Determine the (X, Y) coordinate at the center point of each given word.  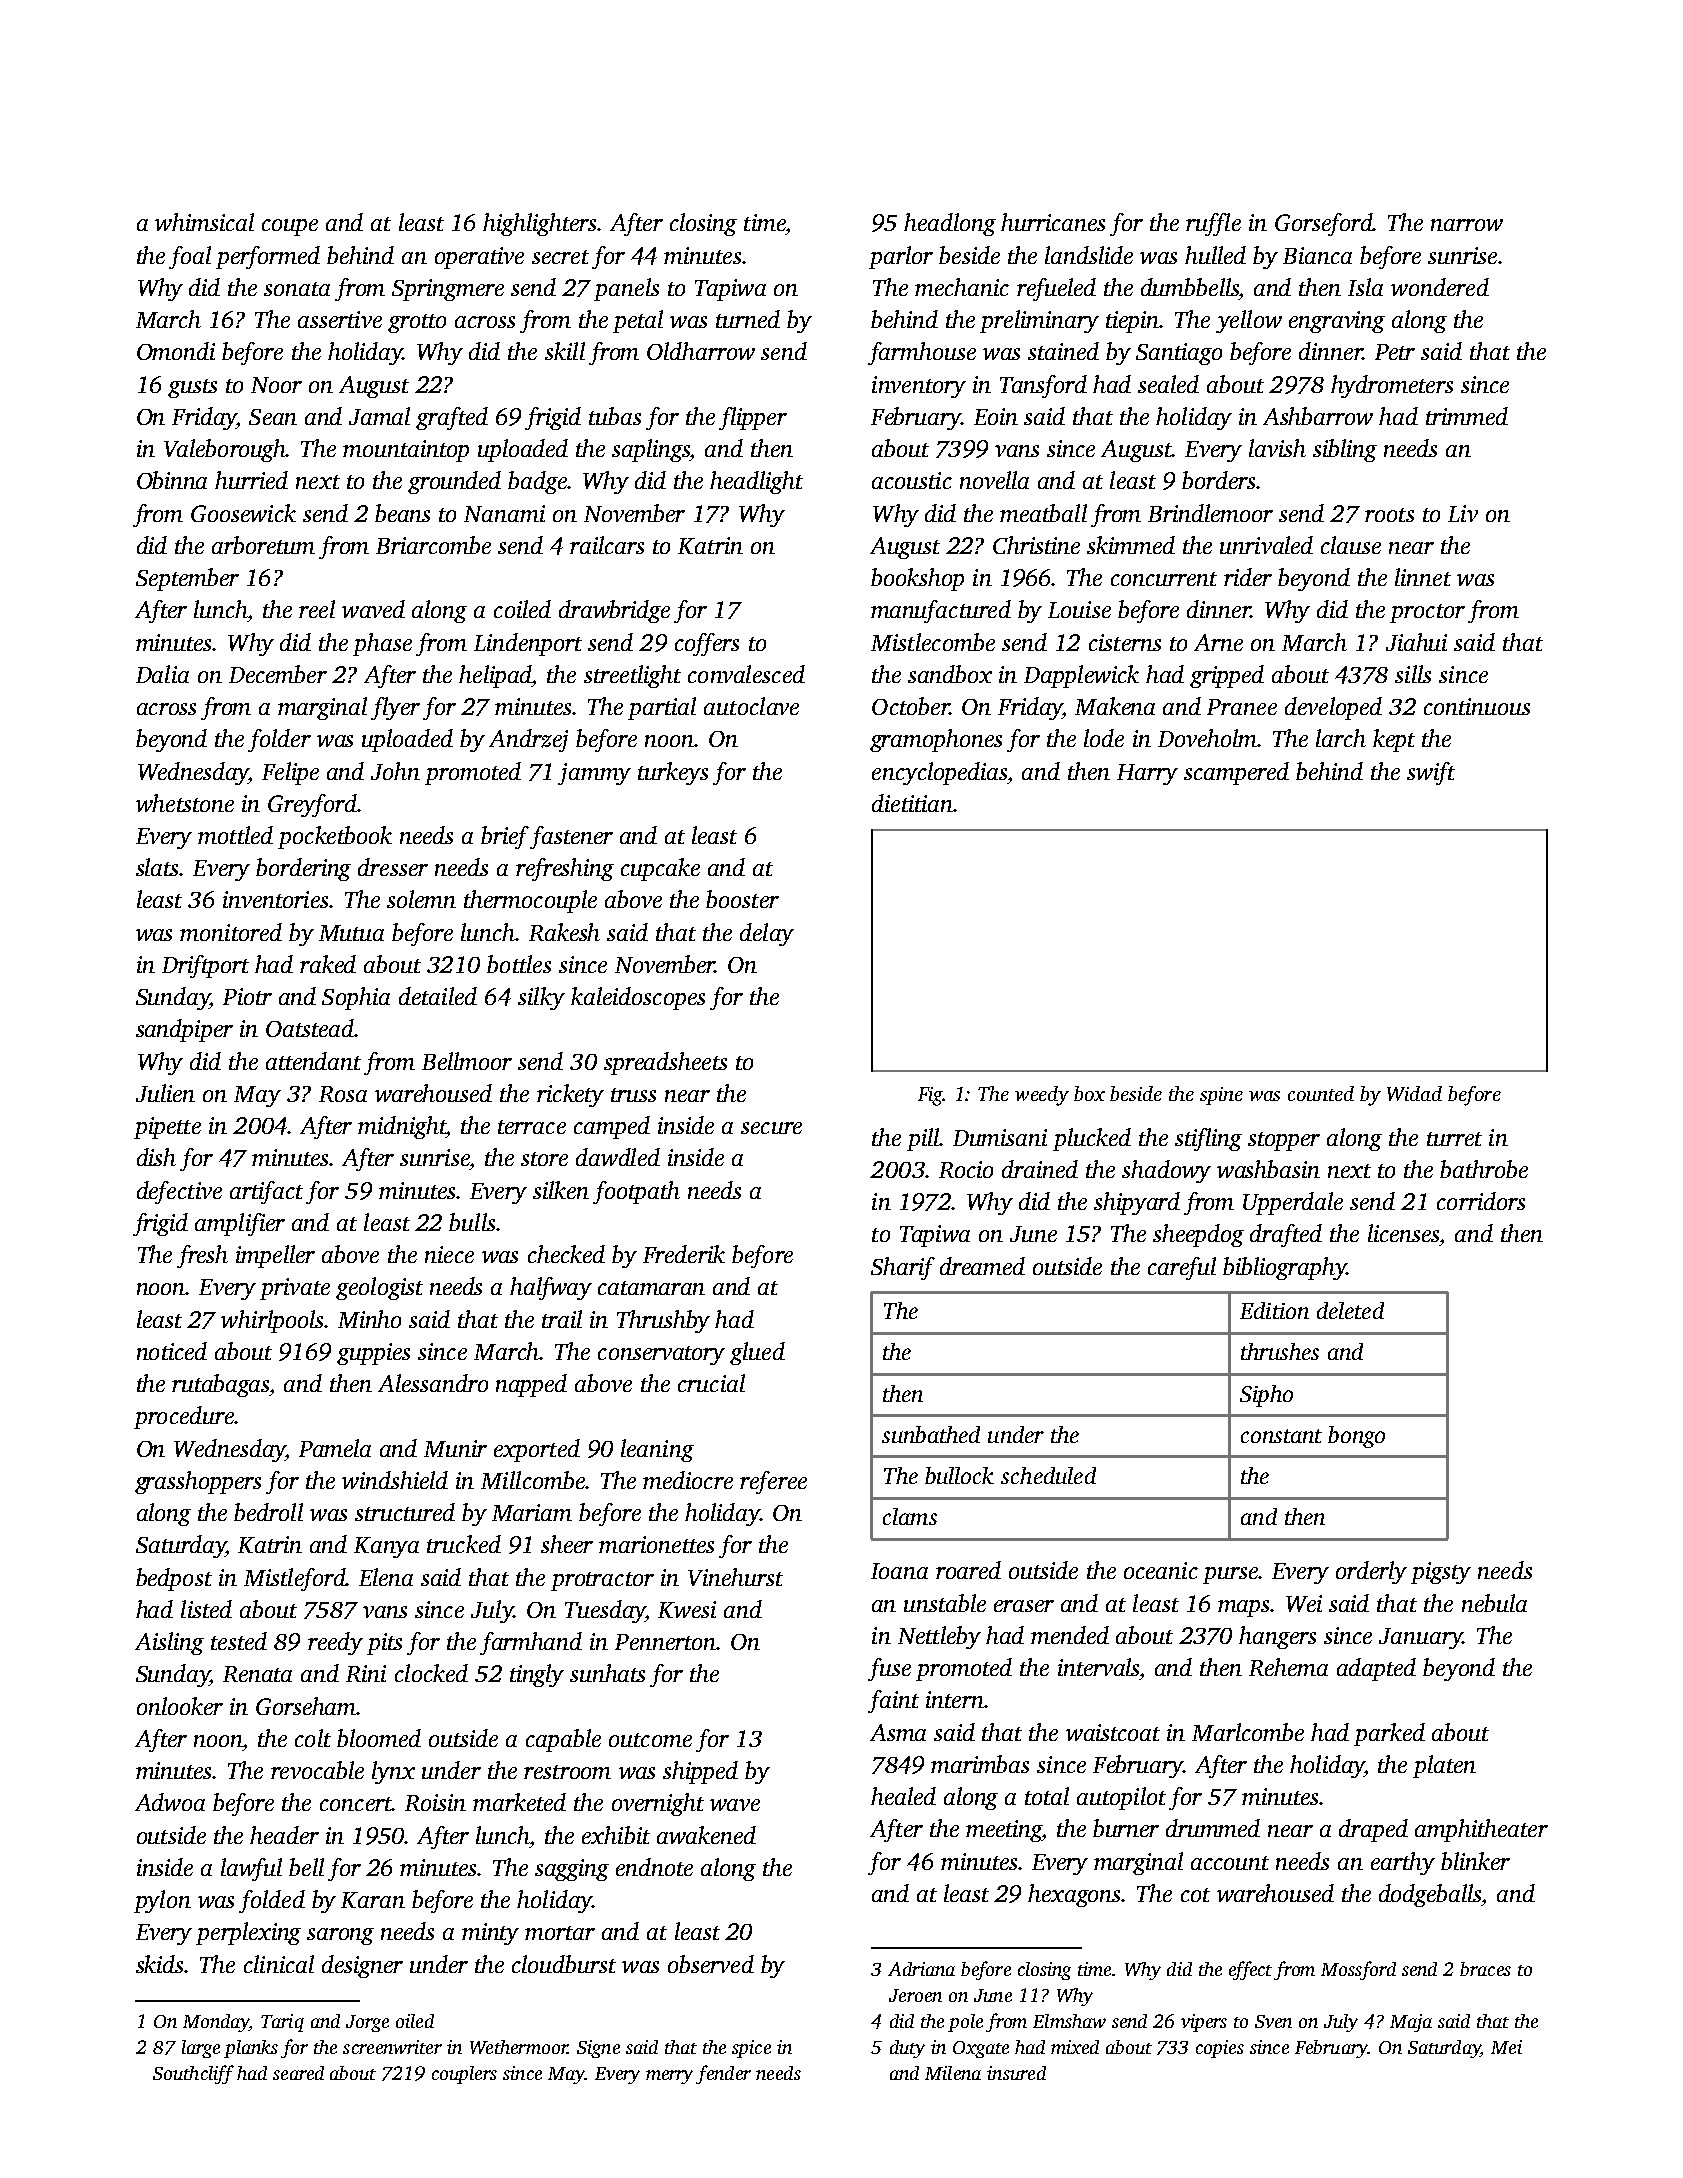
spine (1221, 1096)
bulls (472, 1222)
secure (771, 1128)
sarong (340, 1936)
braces (1485, 1969)
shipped (700, 1772)
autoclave (751, 706)
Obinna (172, 480)
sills (1413, 674)
